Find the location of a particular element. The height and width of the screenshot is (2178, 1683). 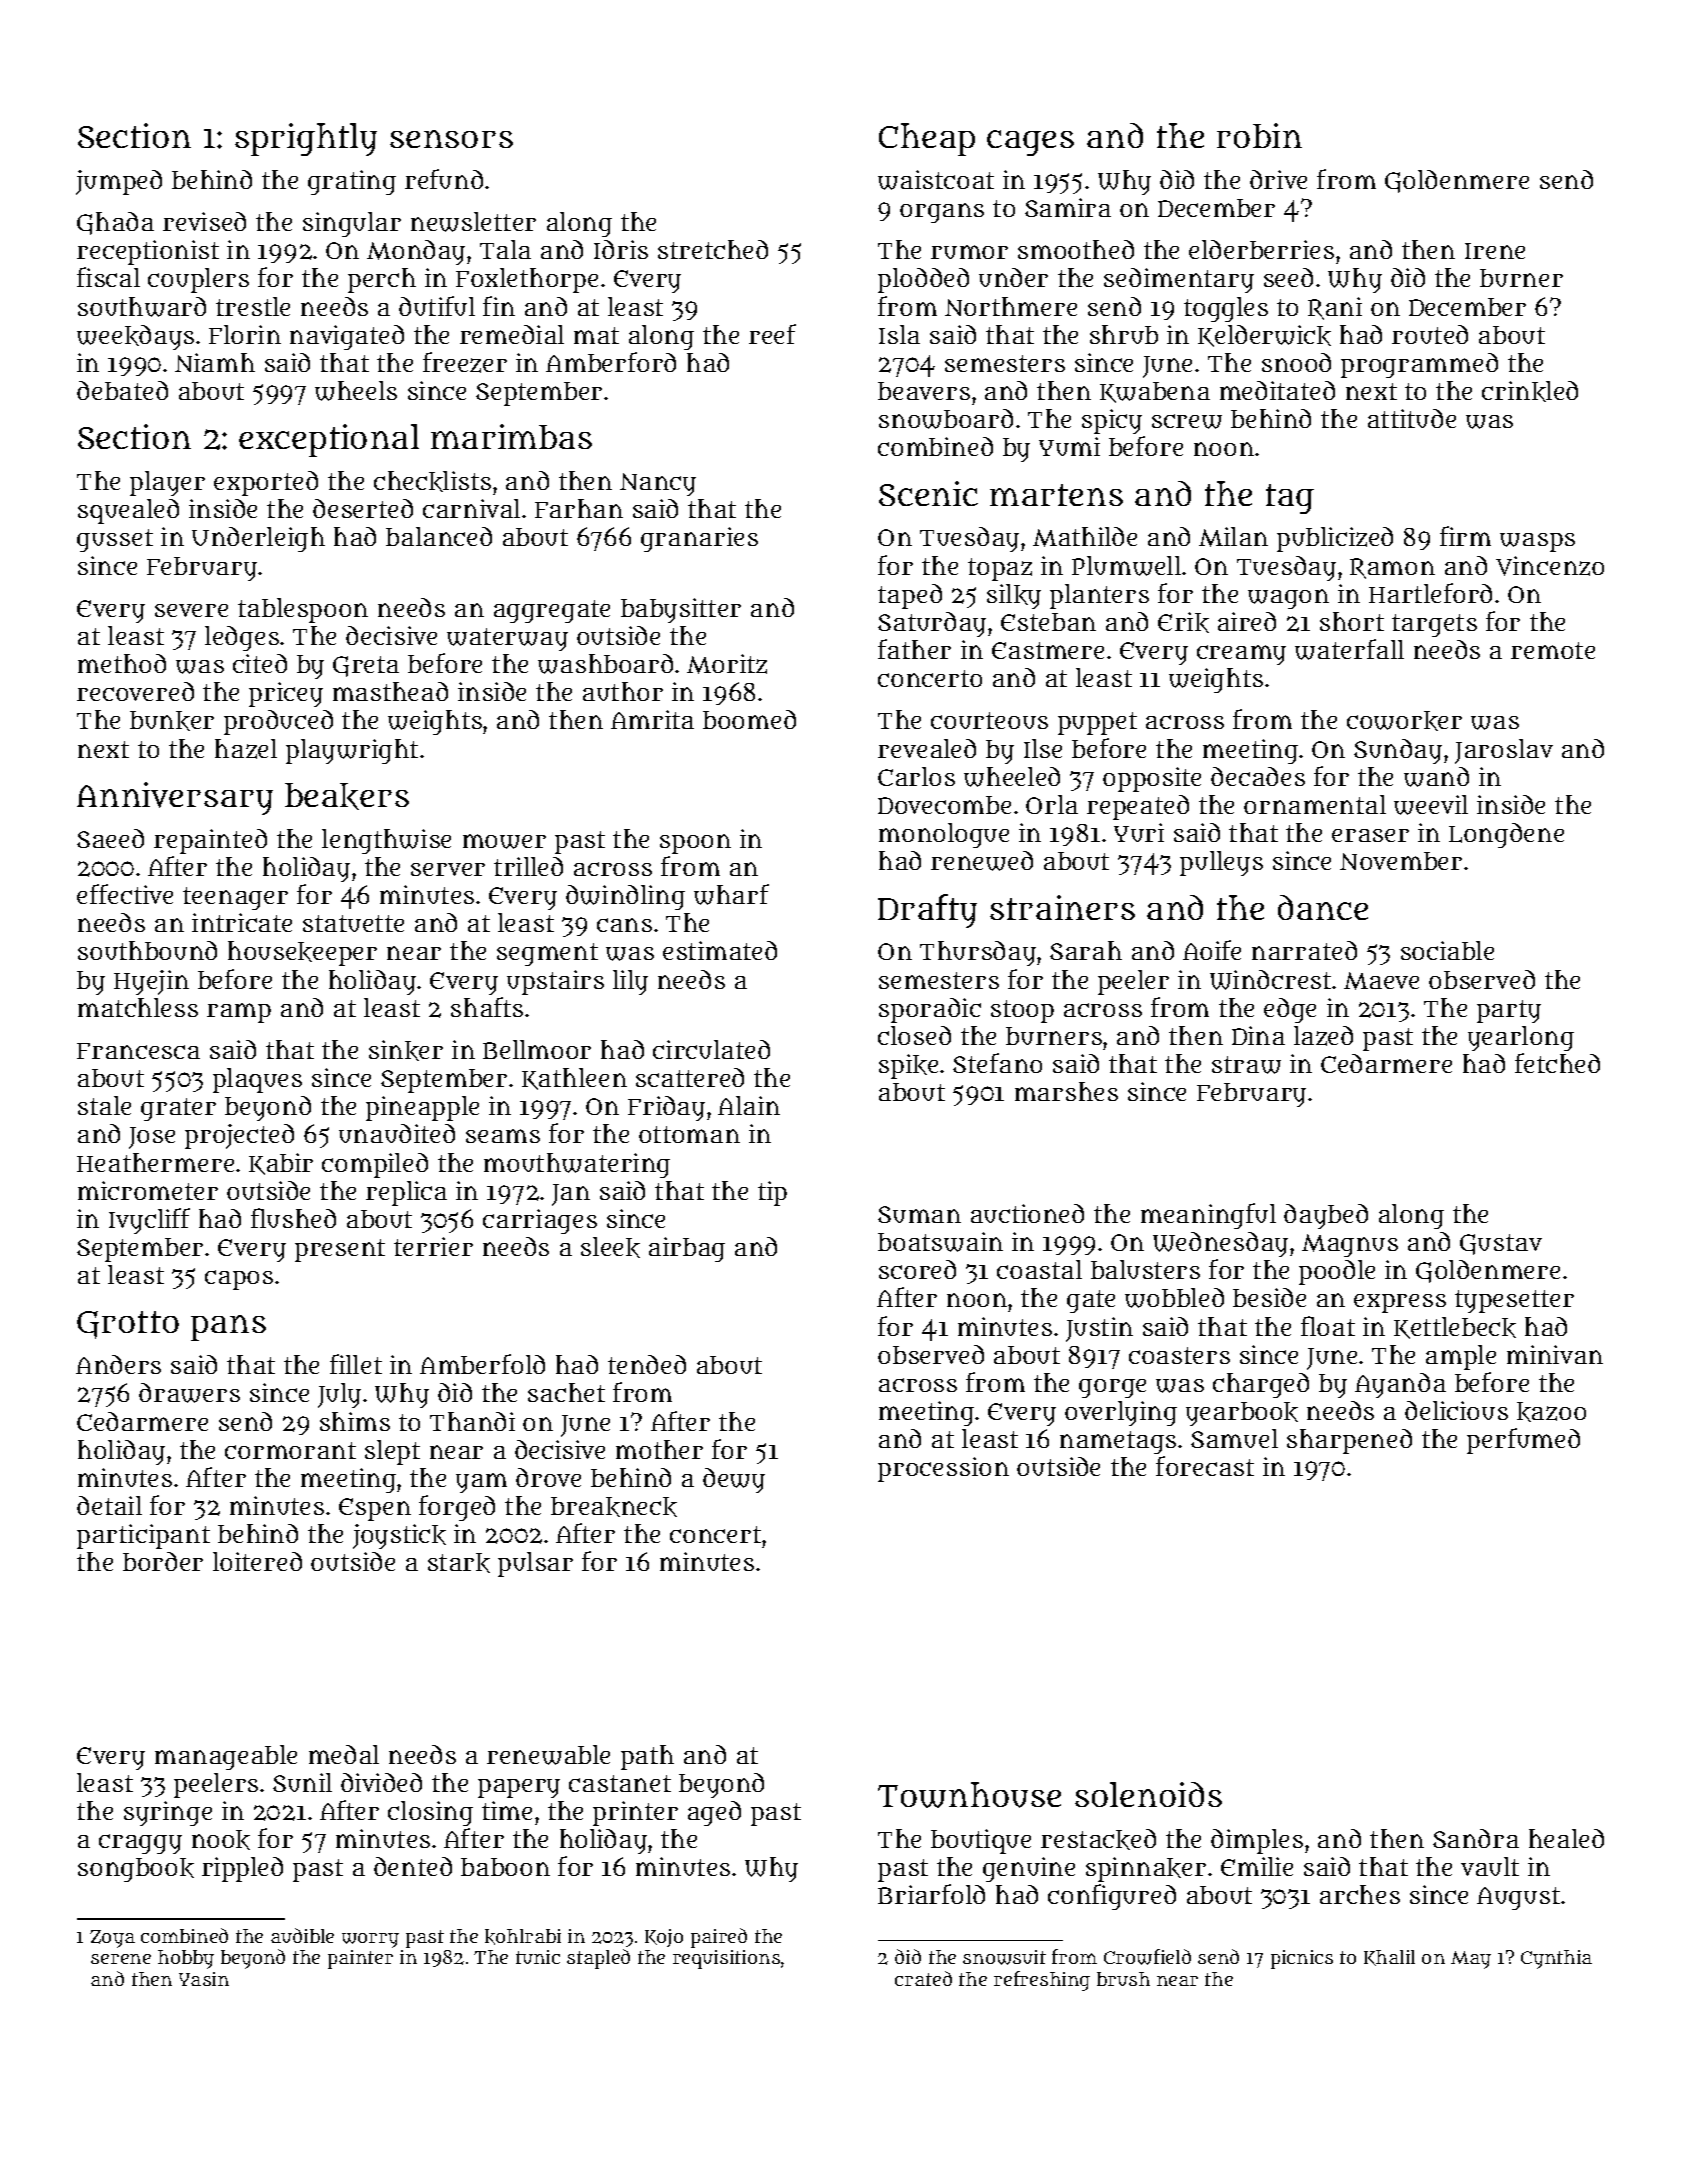

Scenic is located at coordinates (928, 493).
